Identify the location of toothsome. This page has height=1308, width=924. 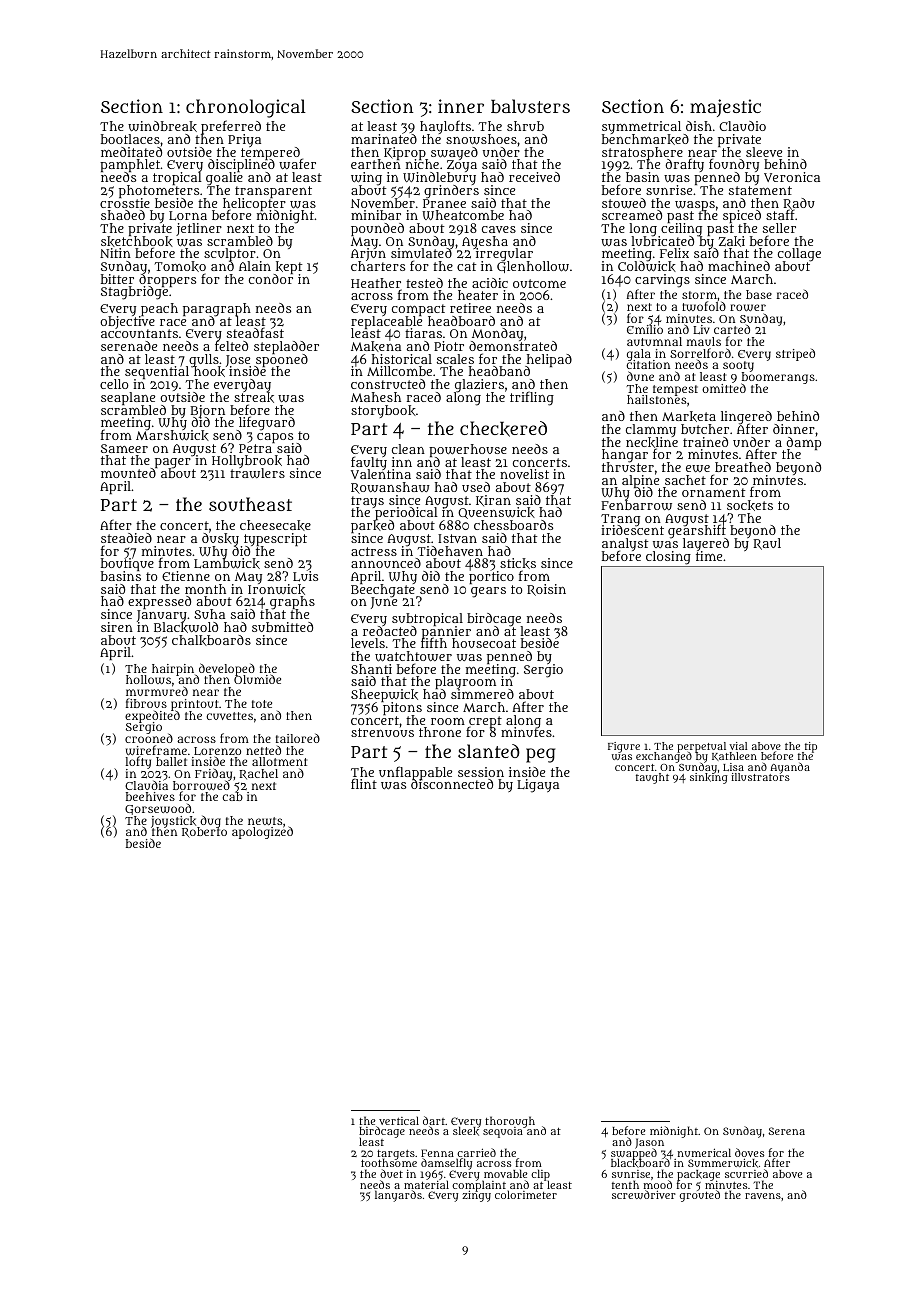
(389, 1163).
